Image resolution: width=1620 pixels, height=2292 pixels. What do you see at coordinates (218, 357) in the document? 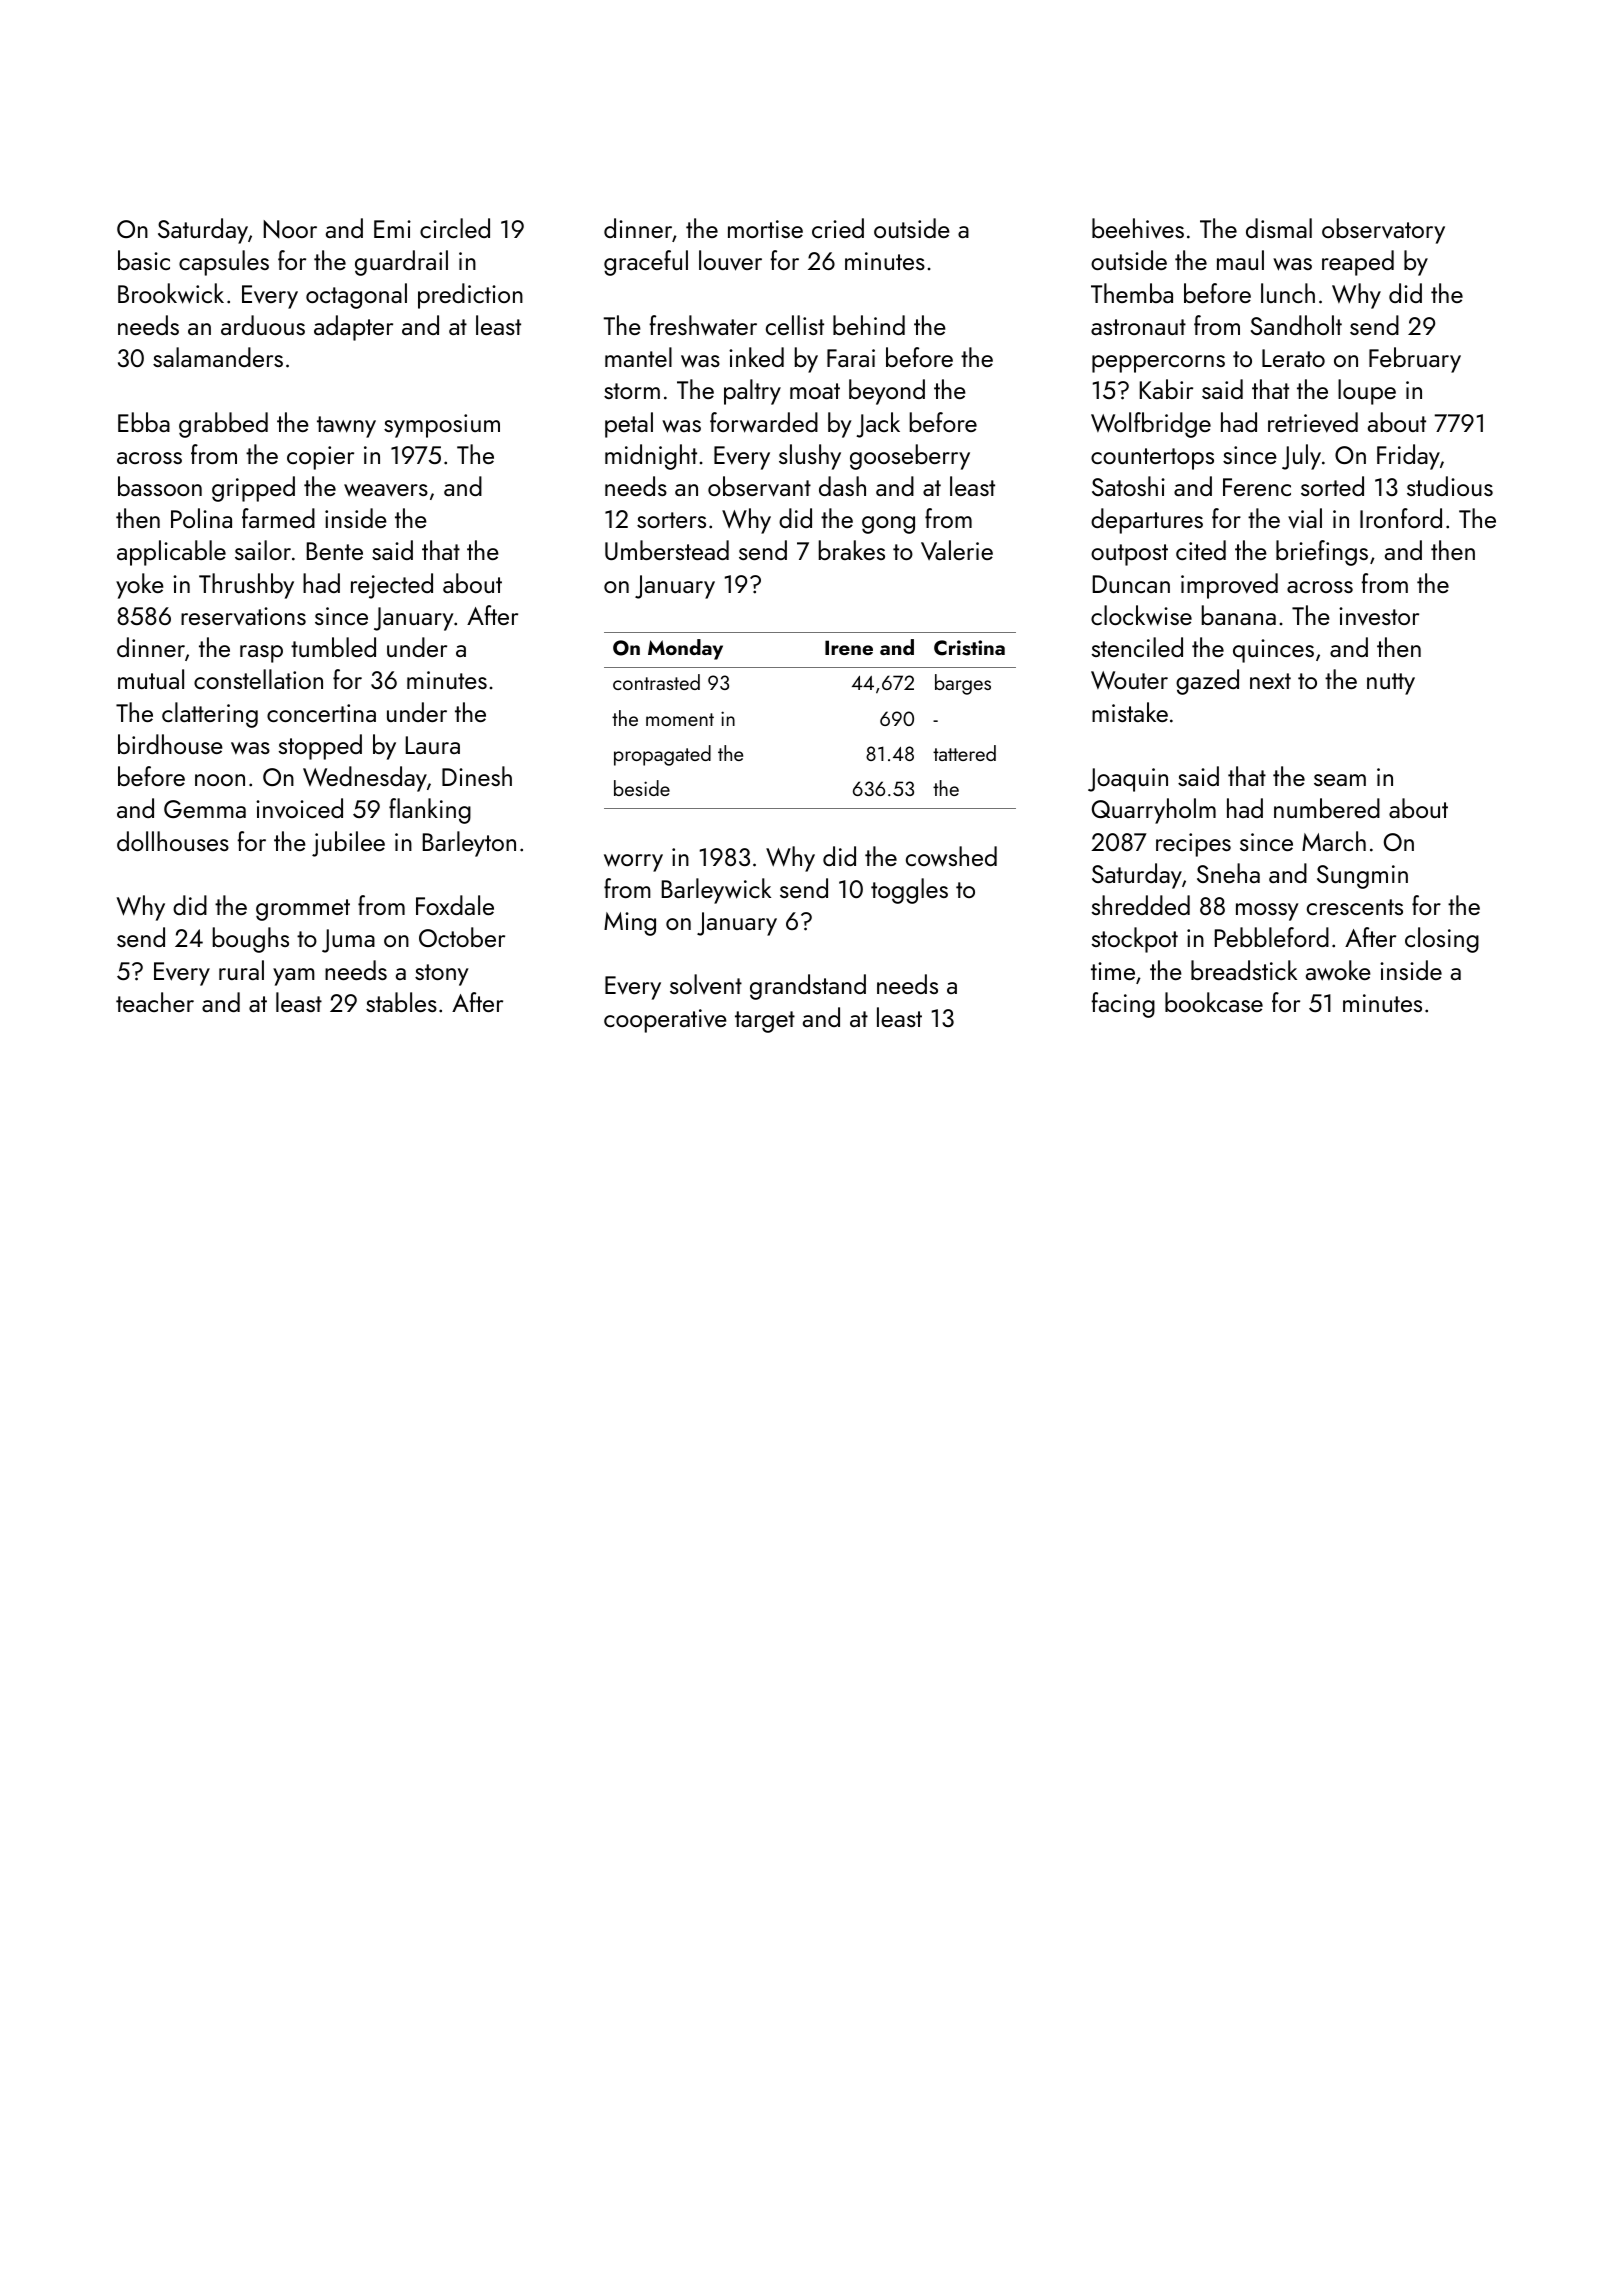
I see `salamanders` at bounding box center [218, 357].
